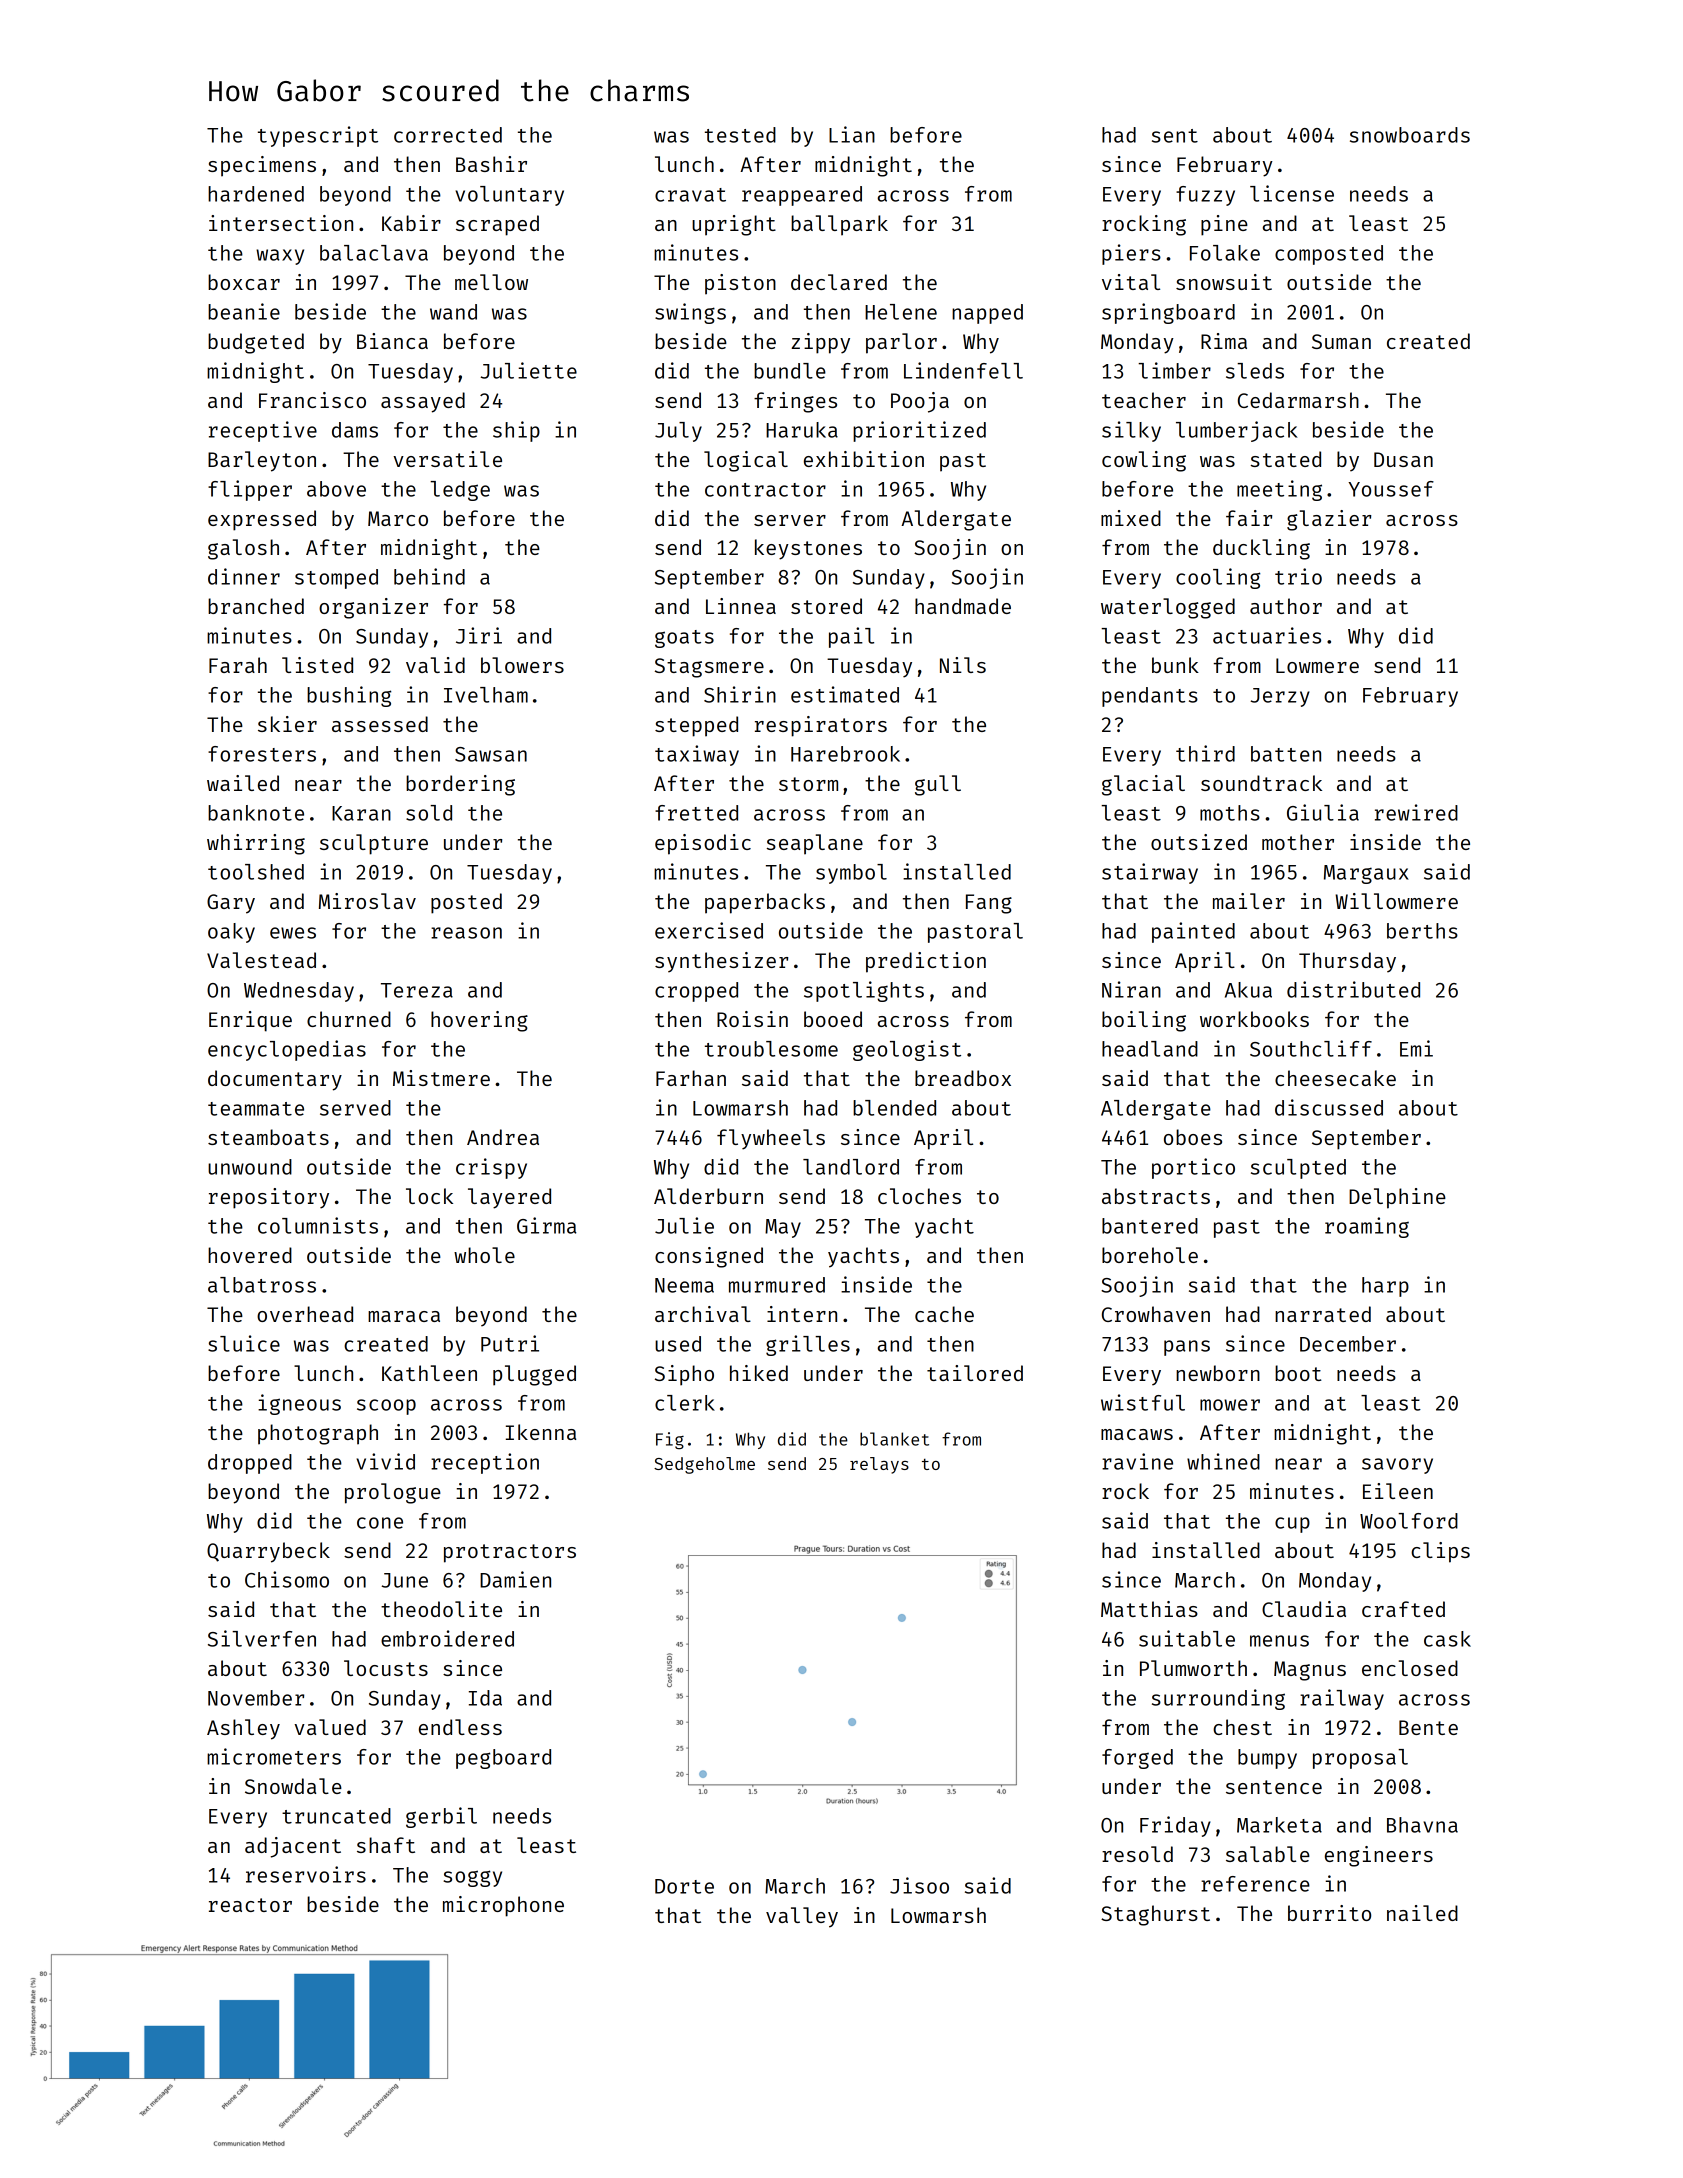  Describe the element at coordinates (1341, 341) in the image. I see `Suman` at that location.
